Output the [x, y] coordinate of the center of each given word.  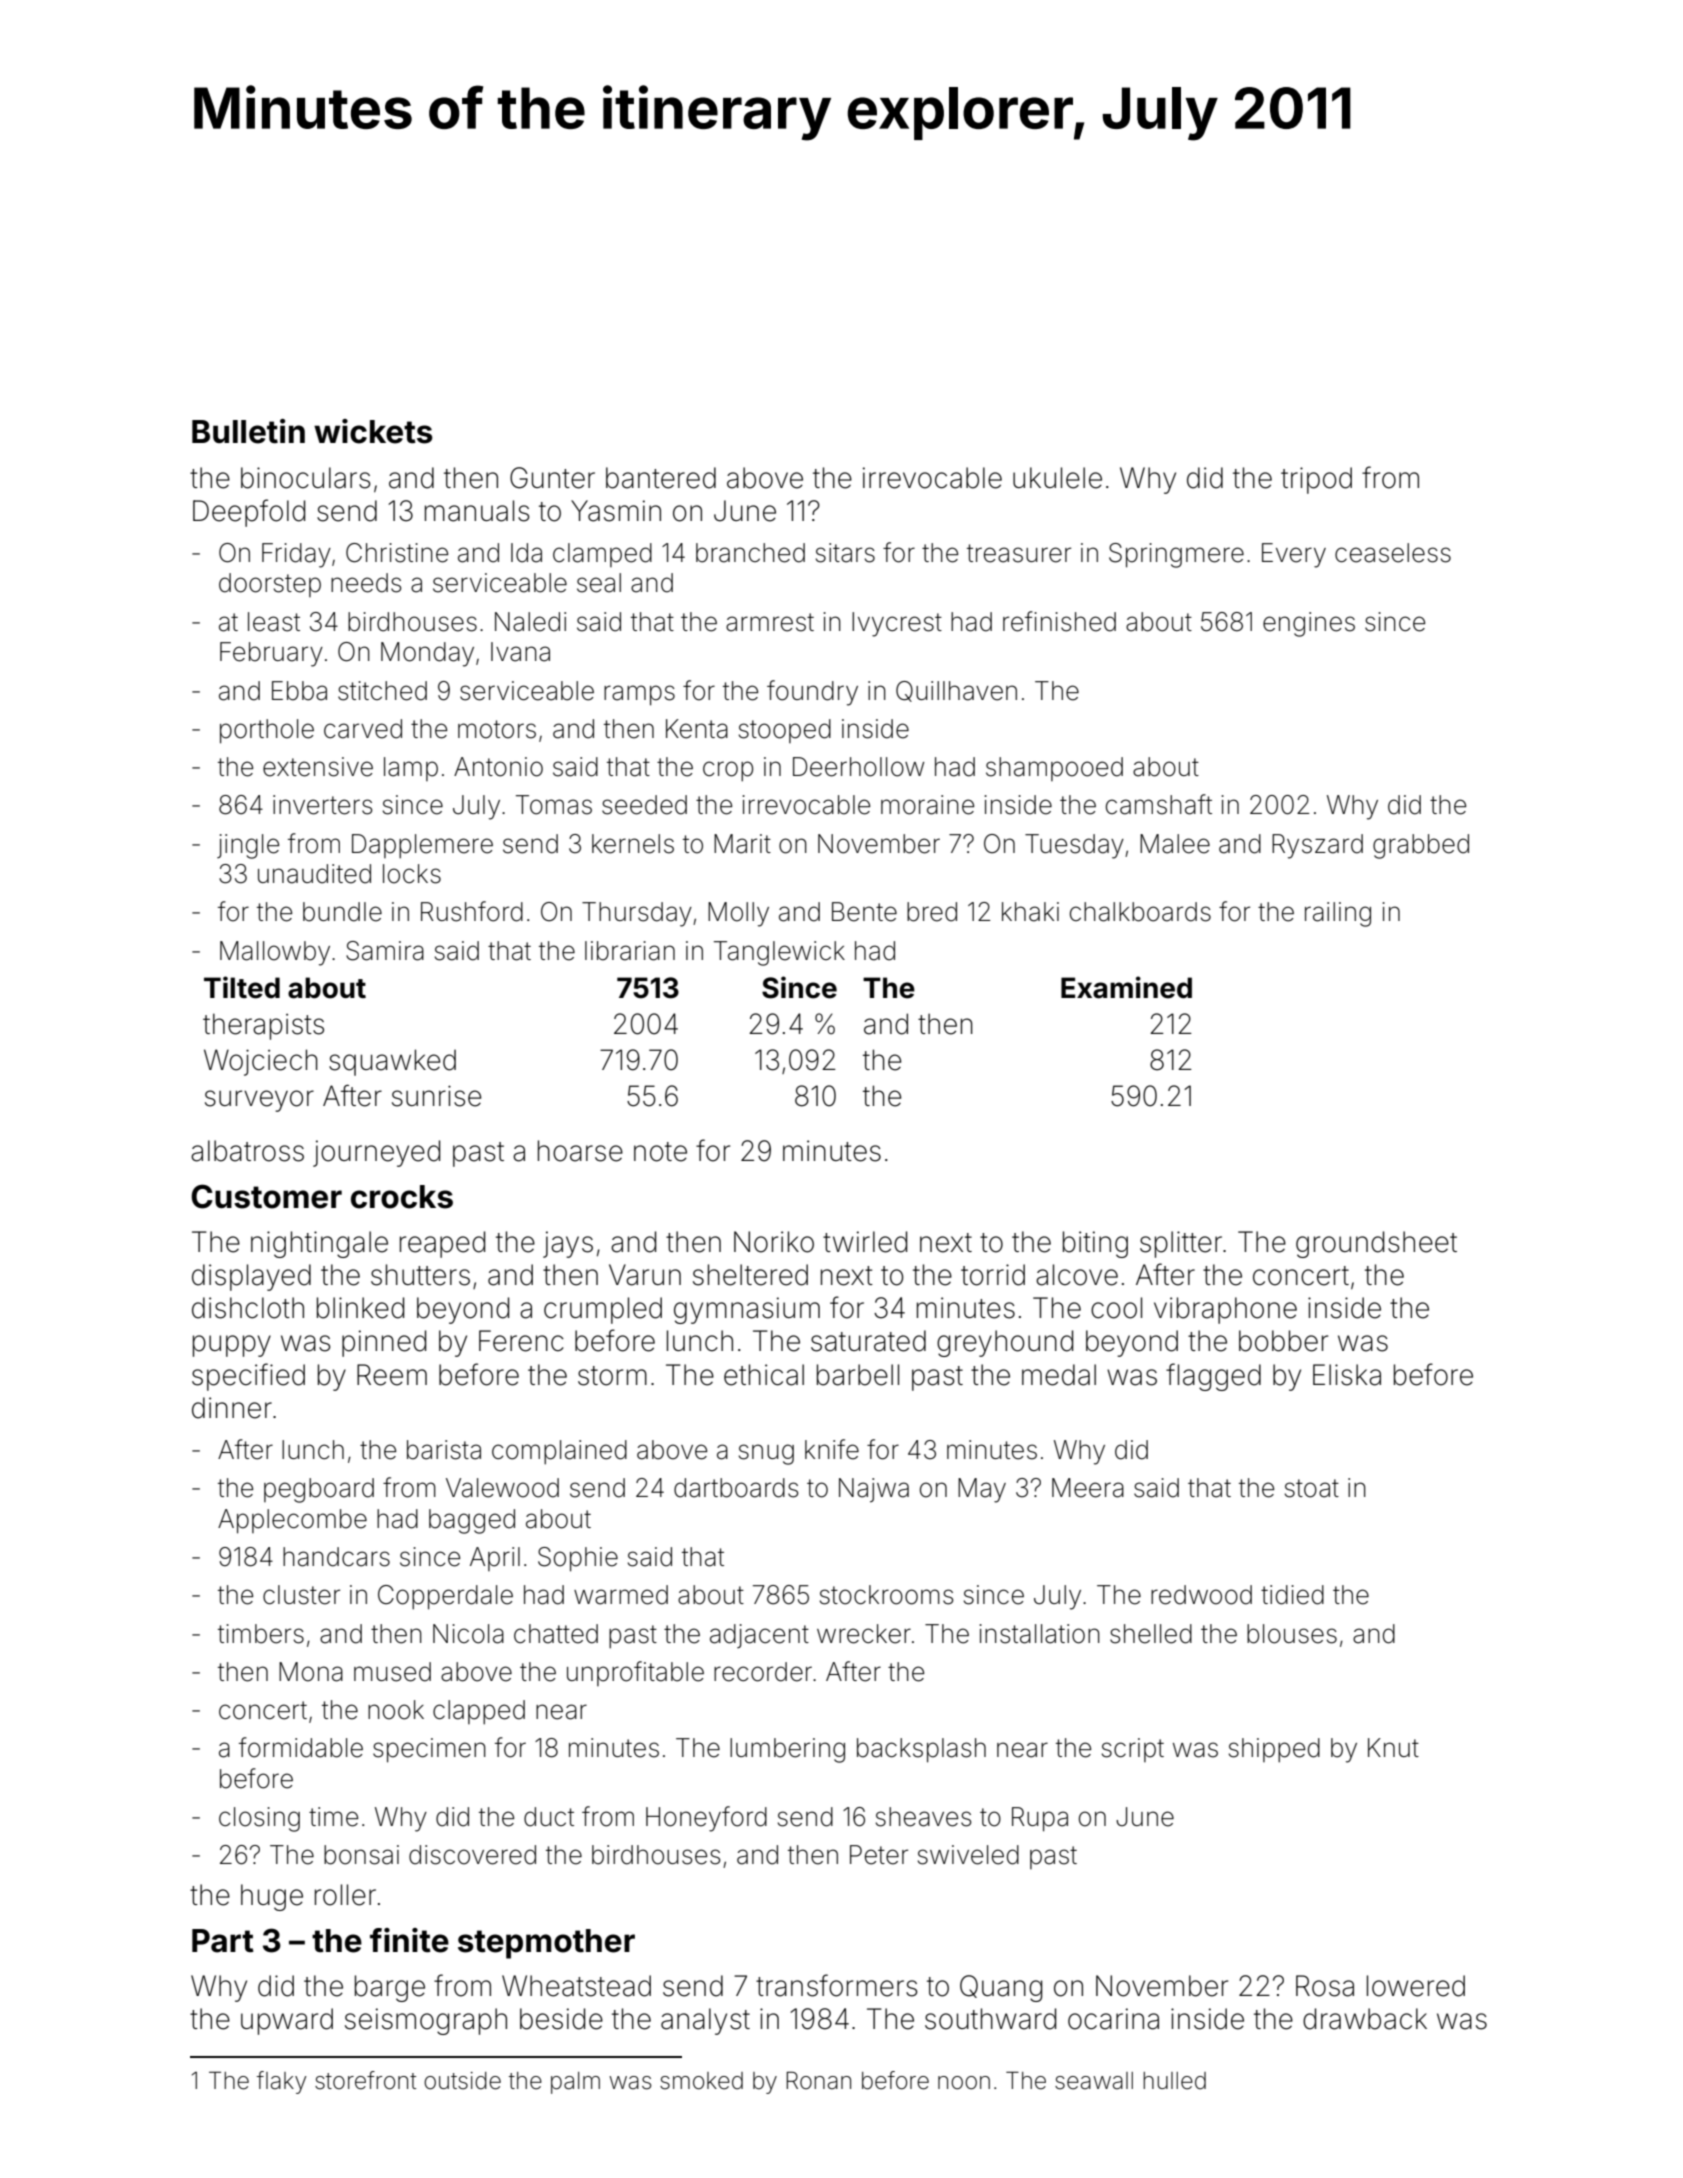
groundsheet [1376, 1244]
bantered [661, 478]
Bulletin [248, 431]
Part [223, 1941]
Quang [1001, 1988]
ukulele [1057, 478]
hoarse [580, 1151]
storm [612, 1376]
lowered [1416, 1986]
